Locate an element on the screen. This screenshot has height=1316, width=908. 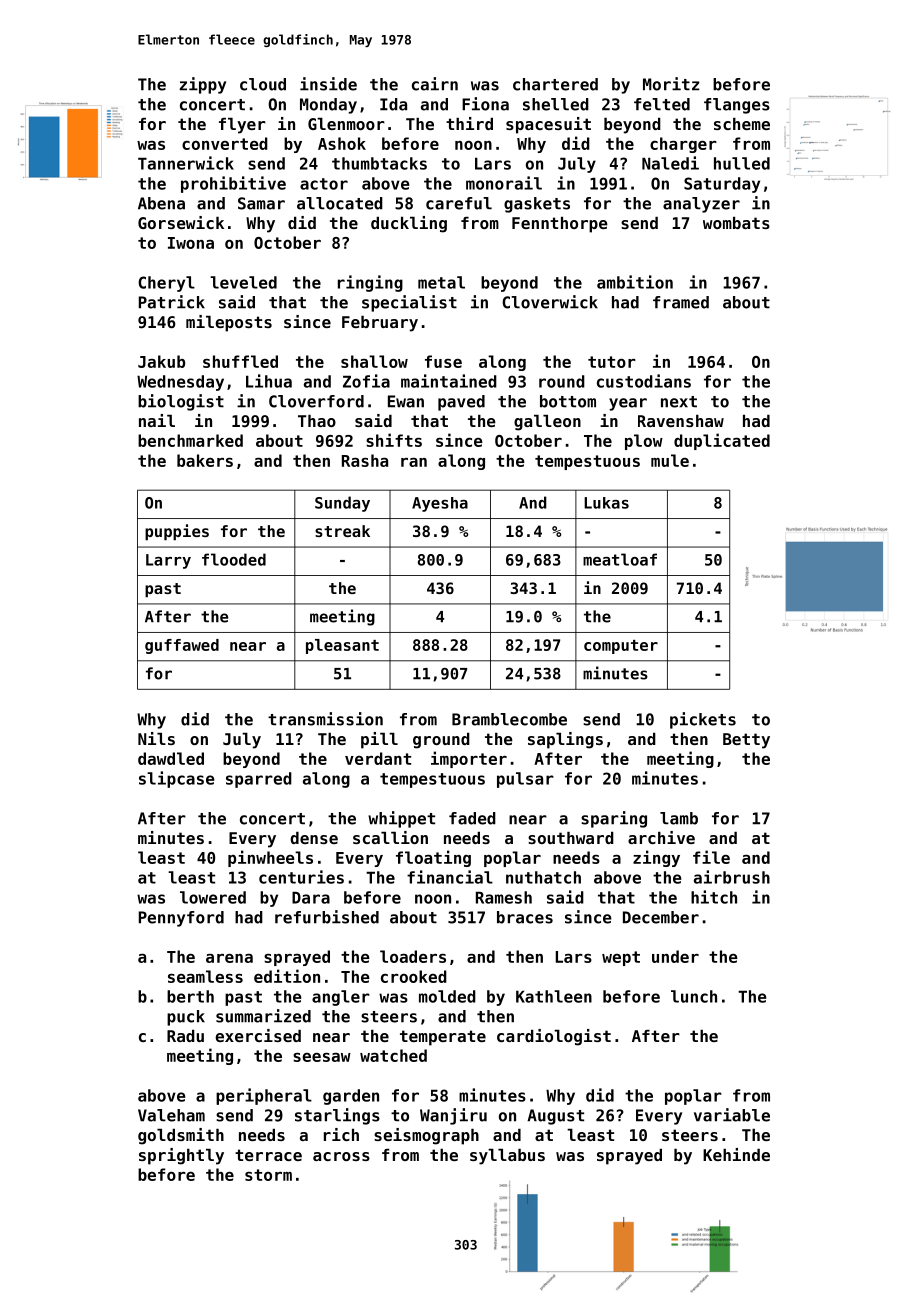
computer is located at coordinates (621, 647).
